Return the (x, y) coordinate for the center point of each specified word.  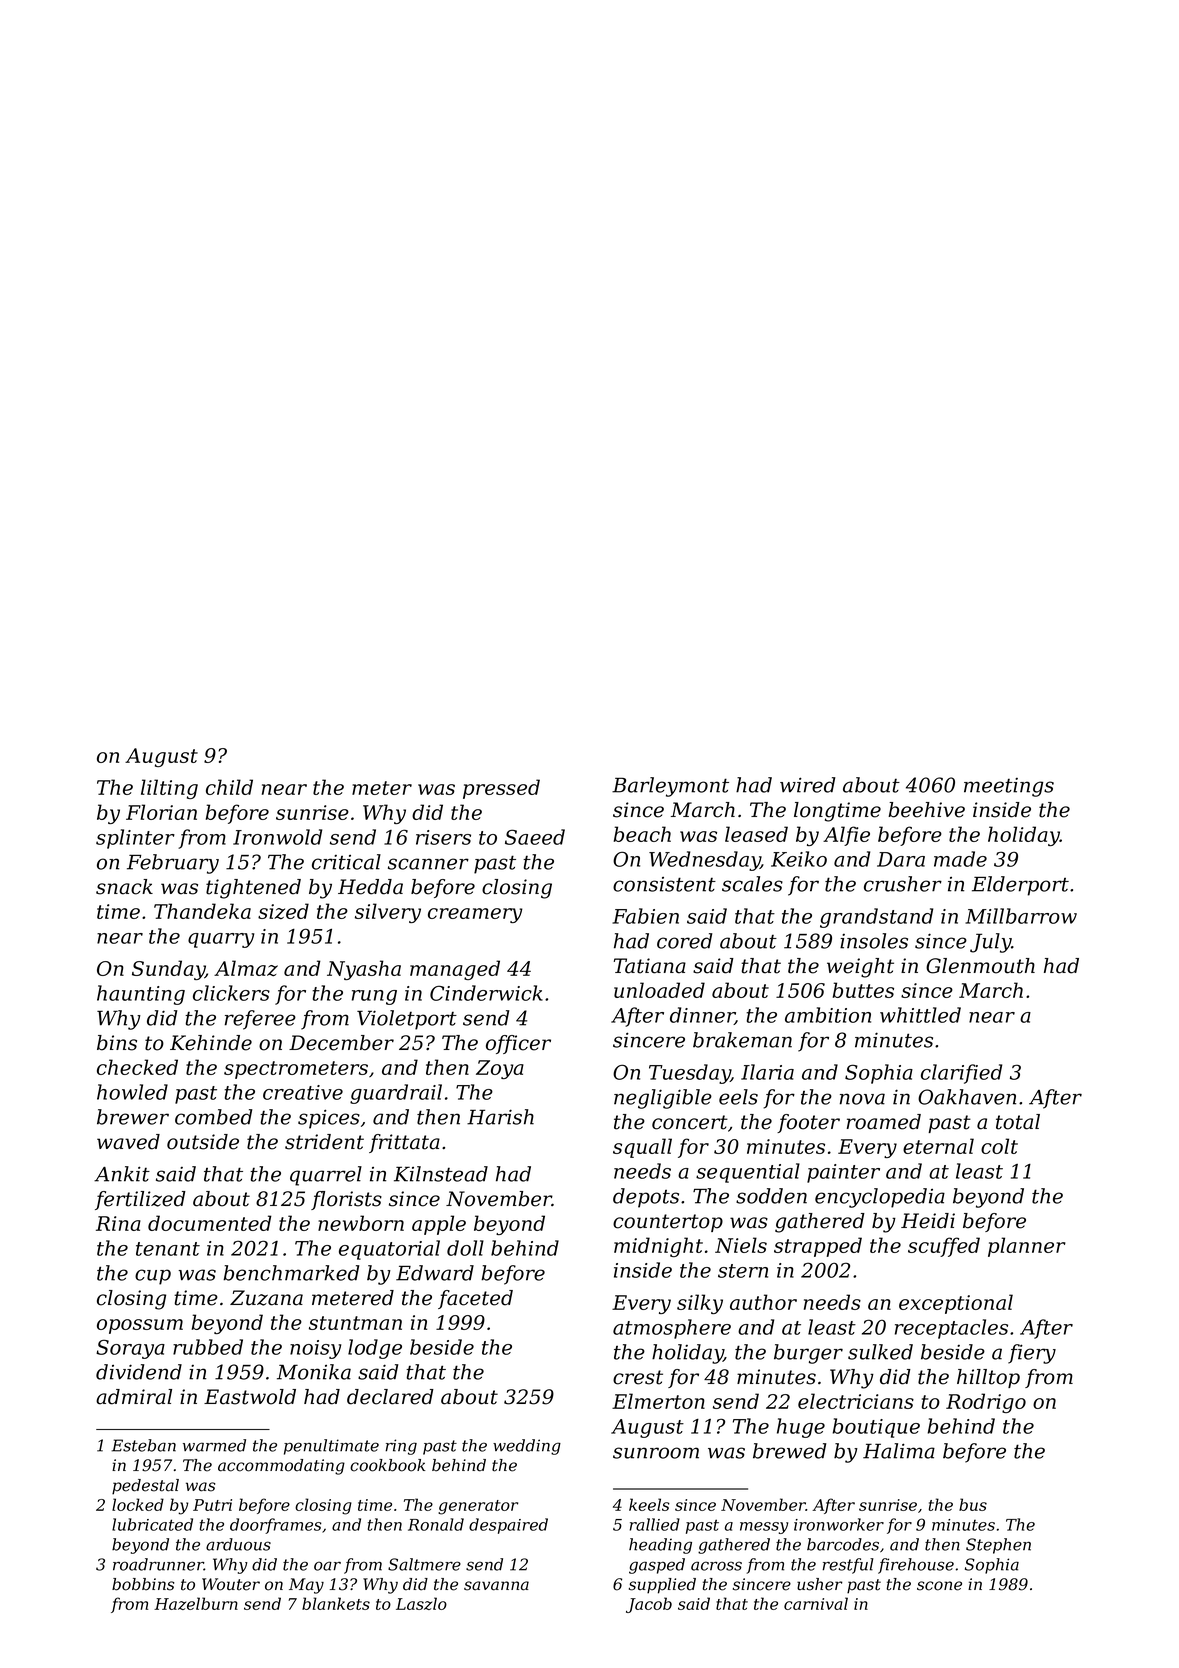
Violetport (407, 1020)
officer (518, 1044)
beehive (926, 810)
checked (137, 1067)
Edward (435, 1273)
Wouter (231, 1584)
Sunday (168, 970)
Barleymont (670, 787)
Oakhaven (967, 1097)
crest (638, 1377)
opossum (140, 1326)
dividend (139, 1372)
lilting (169, 789)
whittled (920, 1015)
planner (1027, 1247)
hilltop (988, 1378)
